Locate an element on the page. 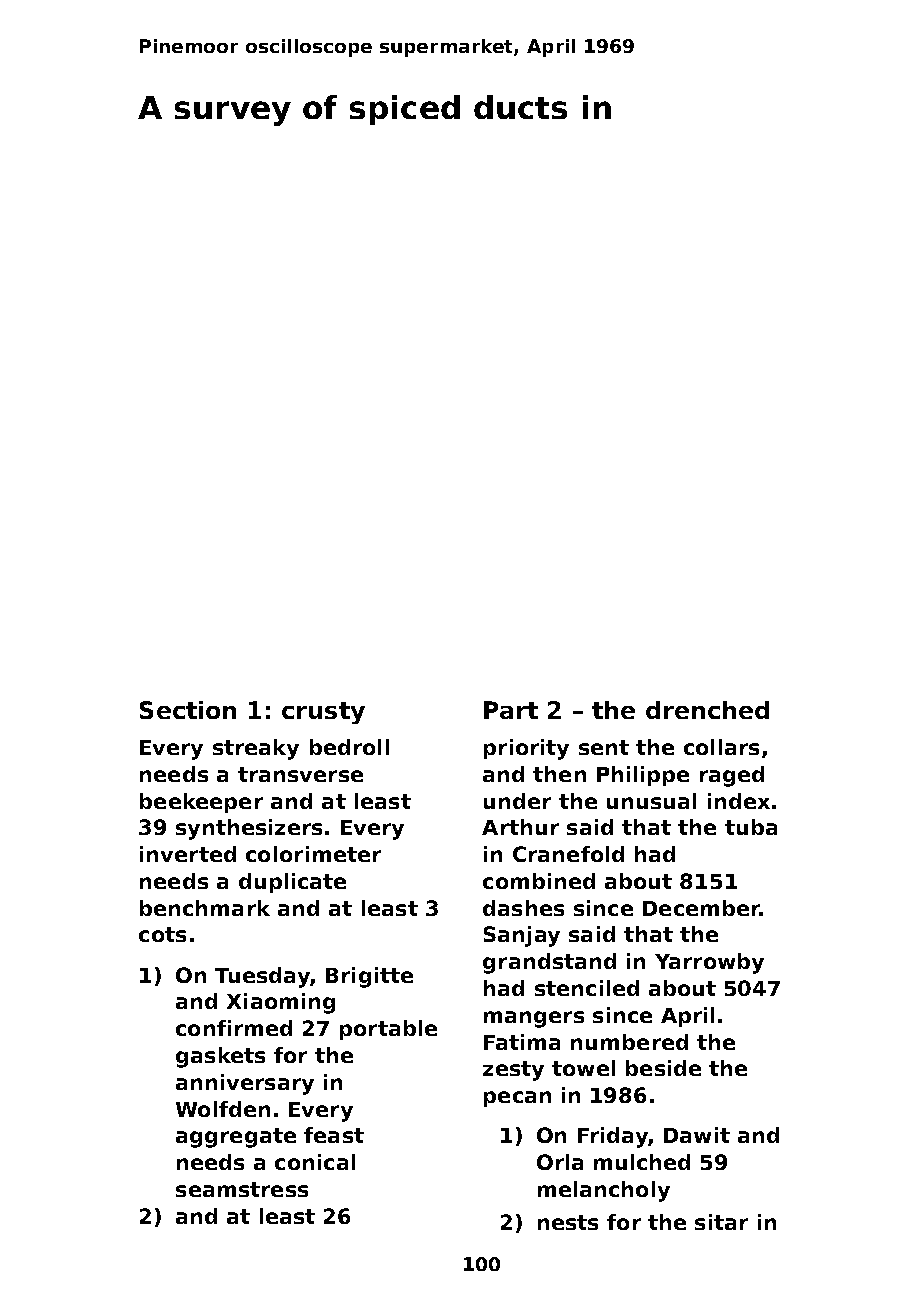 The height and width of the page is (1311, 924). December is located at coordinates (701, 908).
